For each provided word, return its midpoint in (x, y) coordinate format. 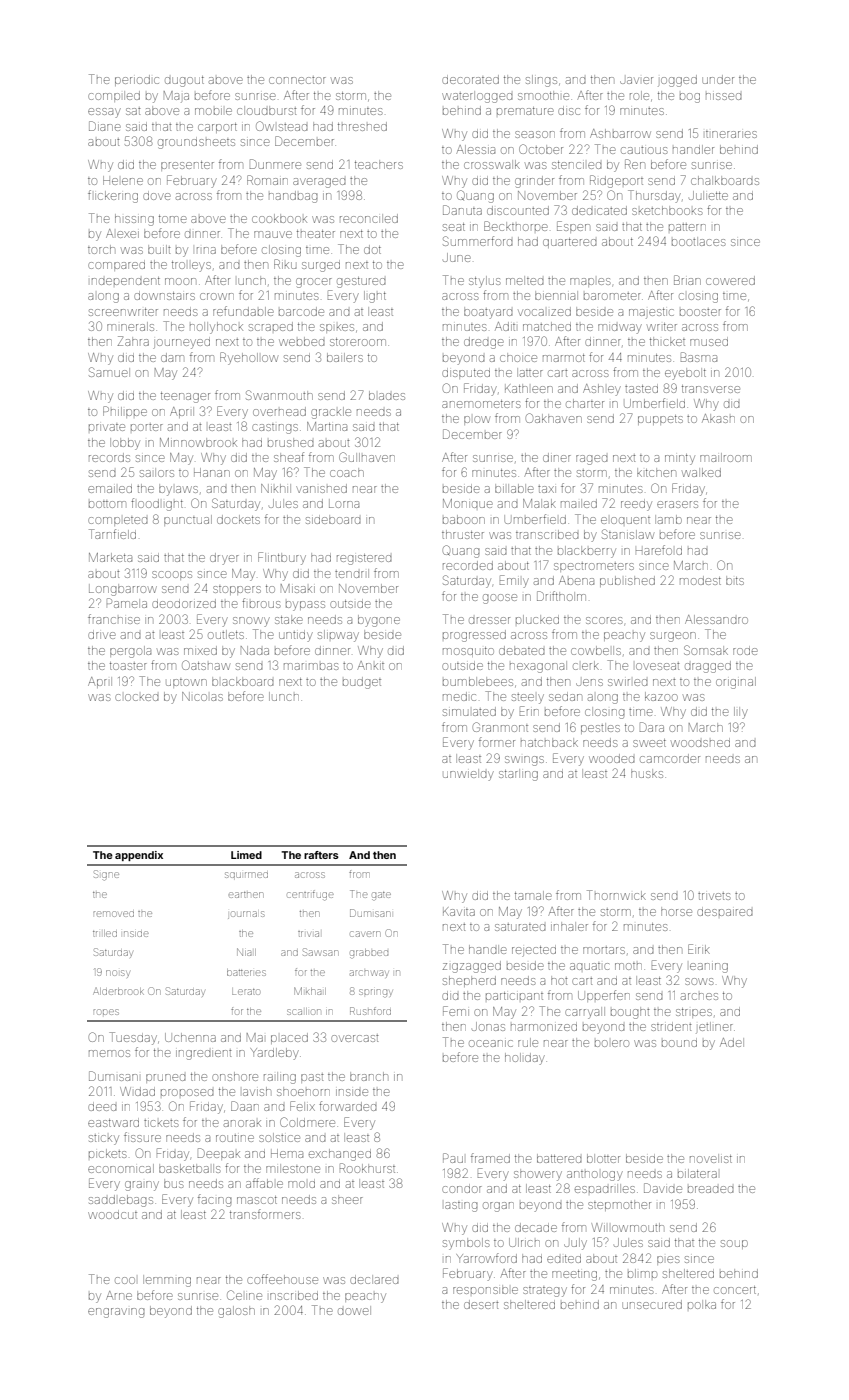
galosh (236, 1312)
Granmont (500, 727)
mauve (273, 234)
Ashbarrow (620, 133)
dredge (484, 343)
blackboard (242, 681)
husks (647, 773)
